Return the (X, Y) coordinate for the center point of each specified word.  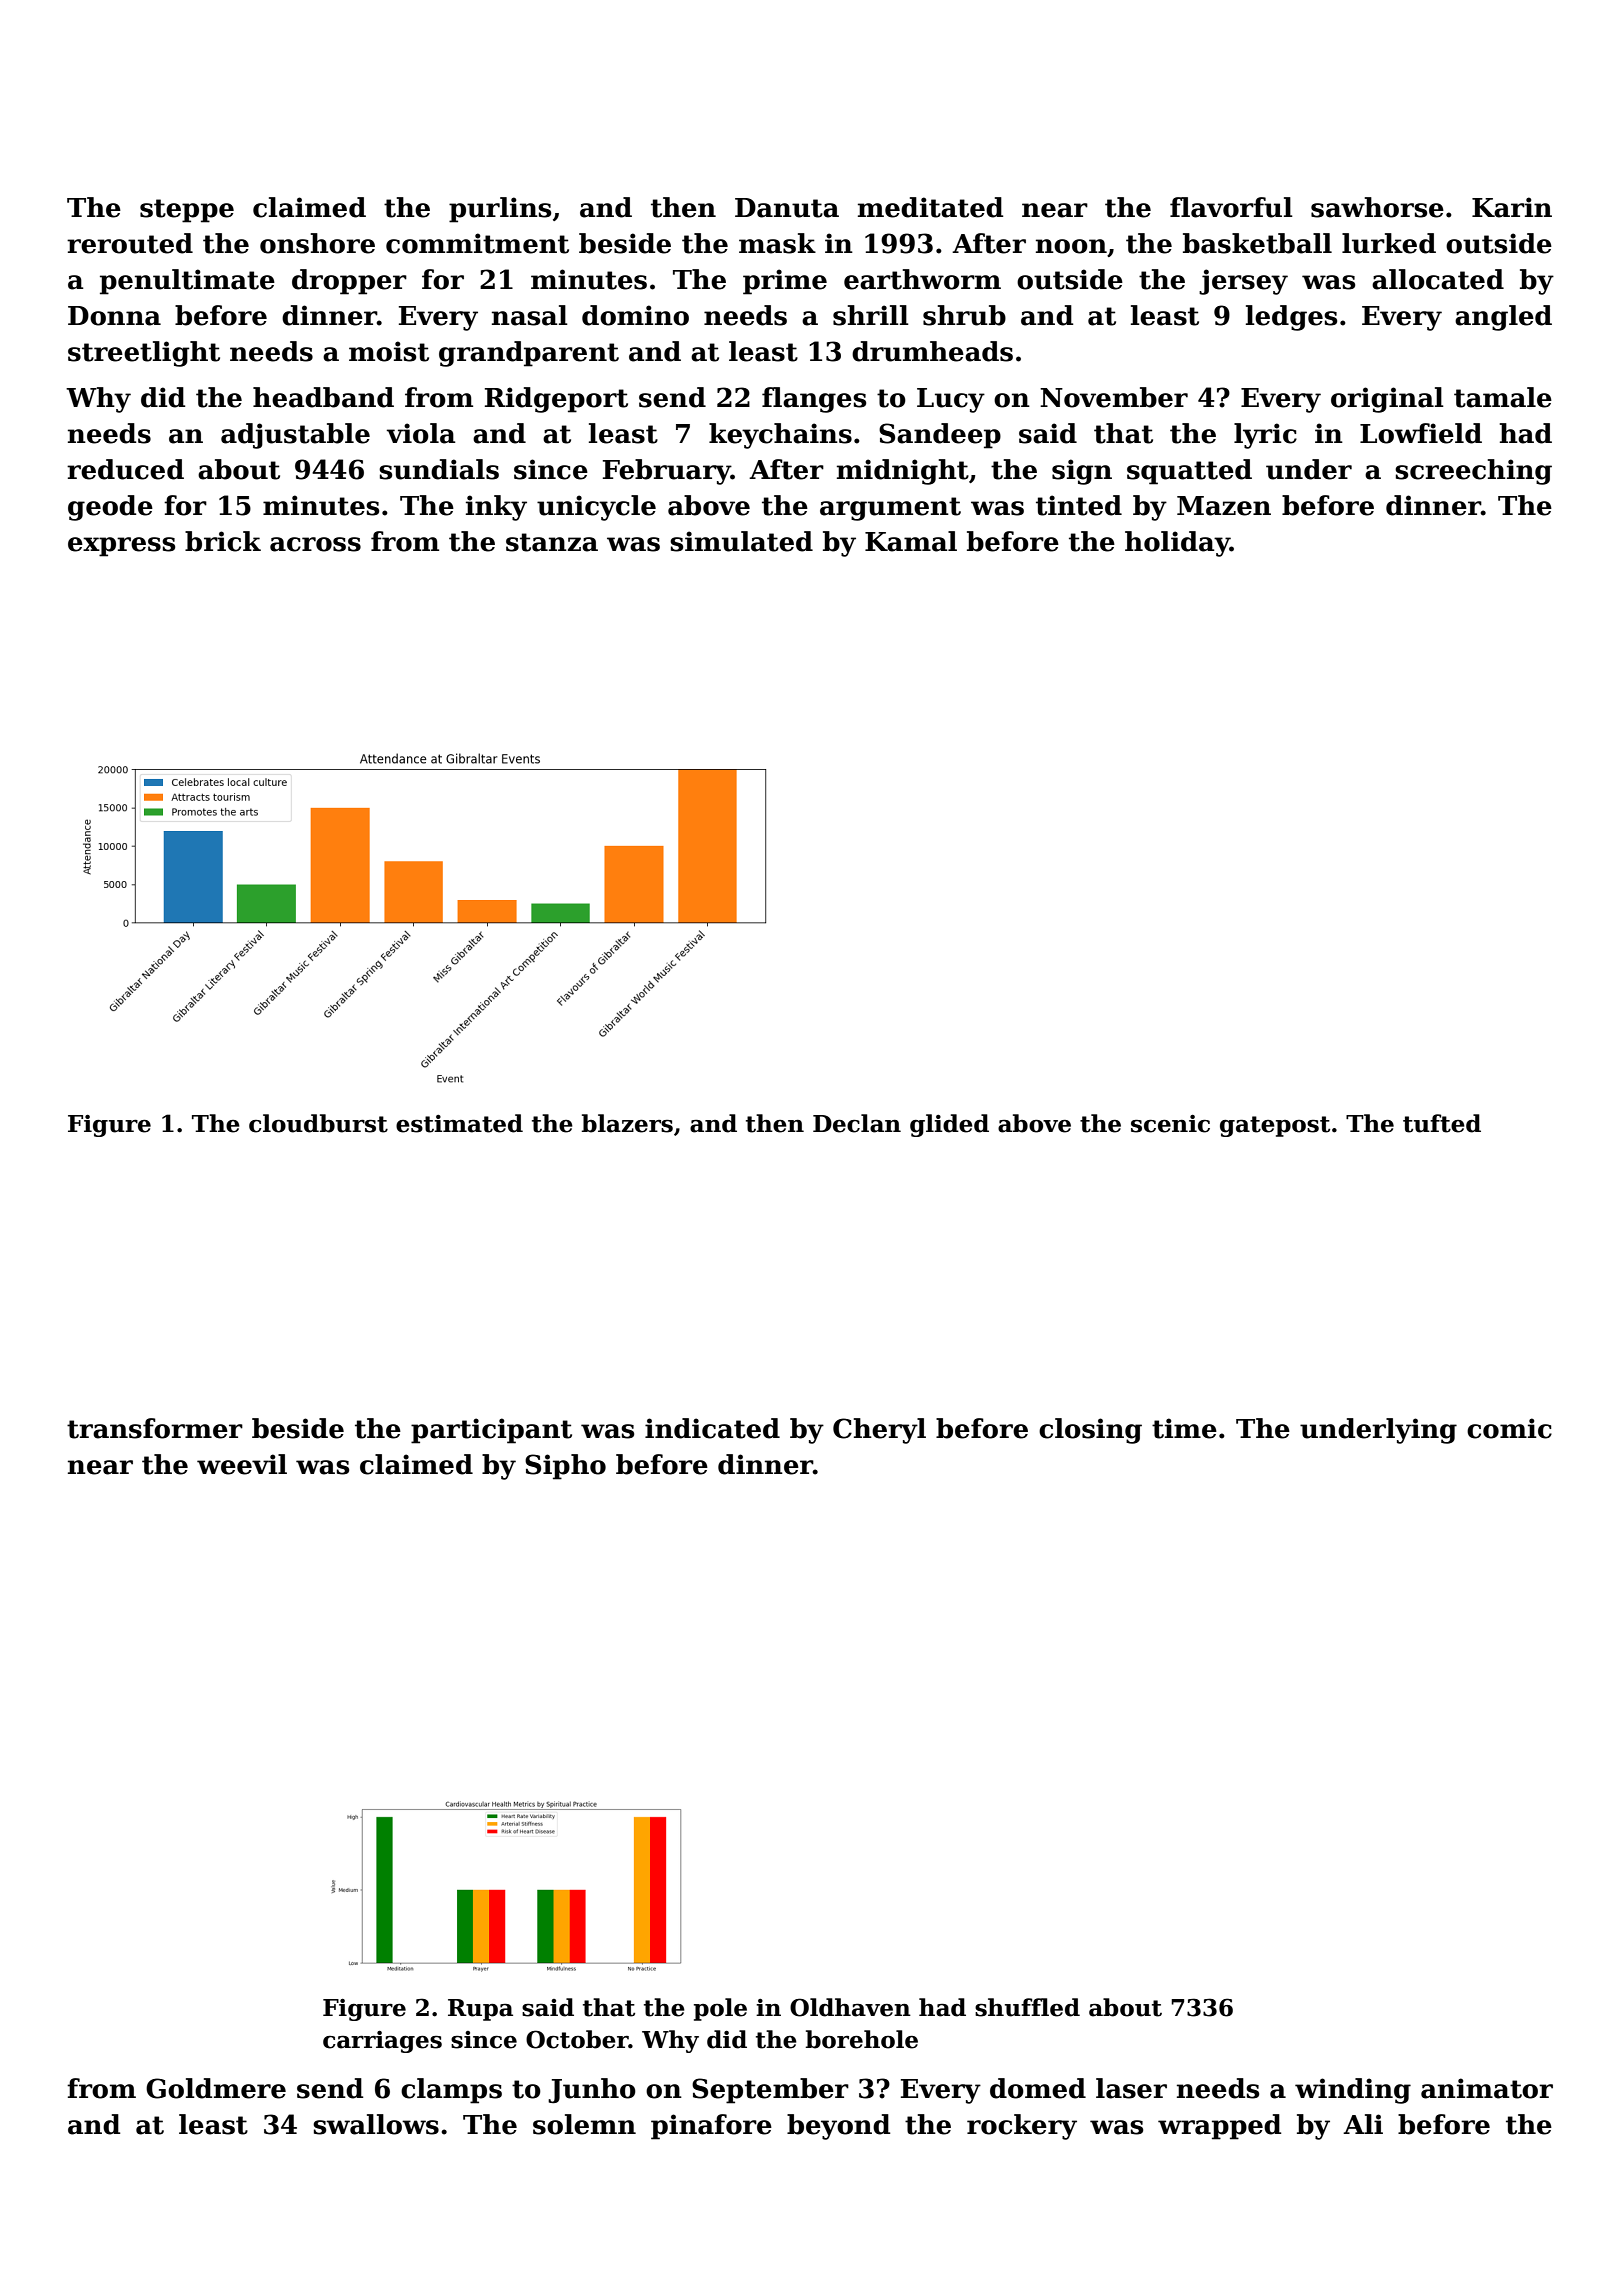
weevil (242, 1464)
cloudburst (318, 1123)
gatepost (1275, 1126)
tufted (1442, 1123)
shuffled (1027, 2007)
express (121, 547)
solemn (584, 2124)
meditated (930, 207)
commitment (477, 243)
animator (1487, 2088)
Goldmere (216, 2088)
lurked (1389, 243)
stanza (552, 542)
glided (949, 1125)
